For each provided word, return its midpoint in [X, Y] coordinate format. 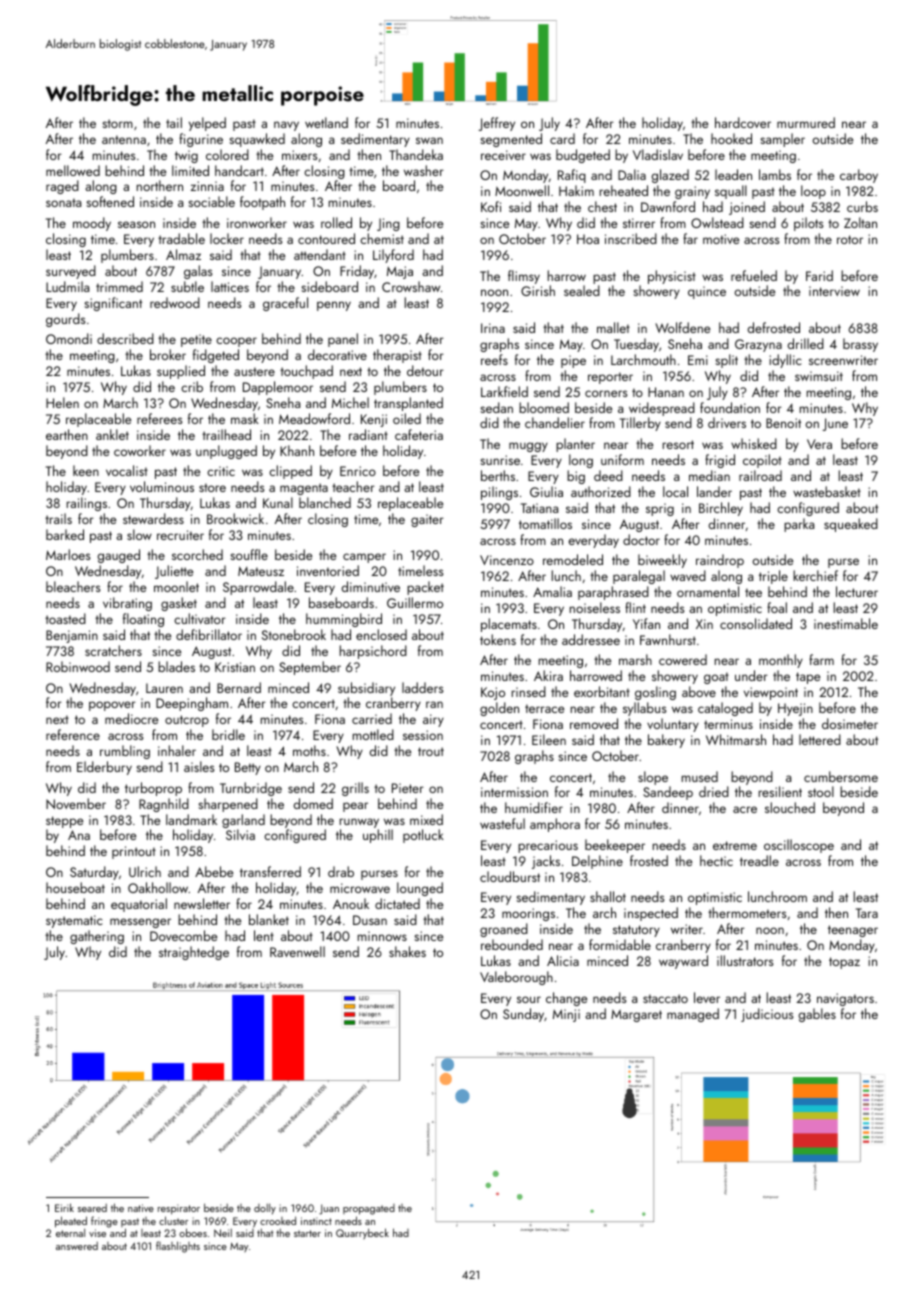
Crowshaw [411, 286]
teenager [853, 931]
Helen [62, 402]
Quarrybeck [362, 1233]
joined [747, 208]
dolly [265, 1208]
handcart [239, 170]
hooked [731, 138]
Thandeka [416, 154]
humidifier [534, 807]
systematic [74, 921]
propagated [369, 1209]
